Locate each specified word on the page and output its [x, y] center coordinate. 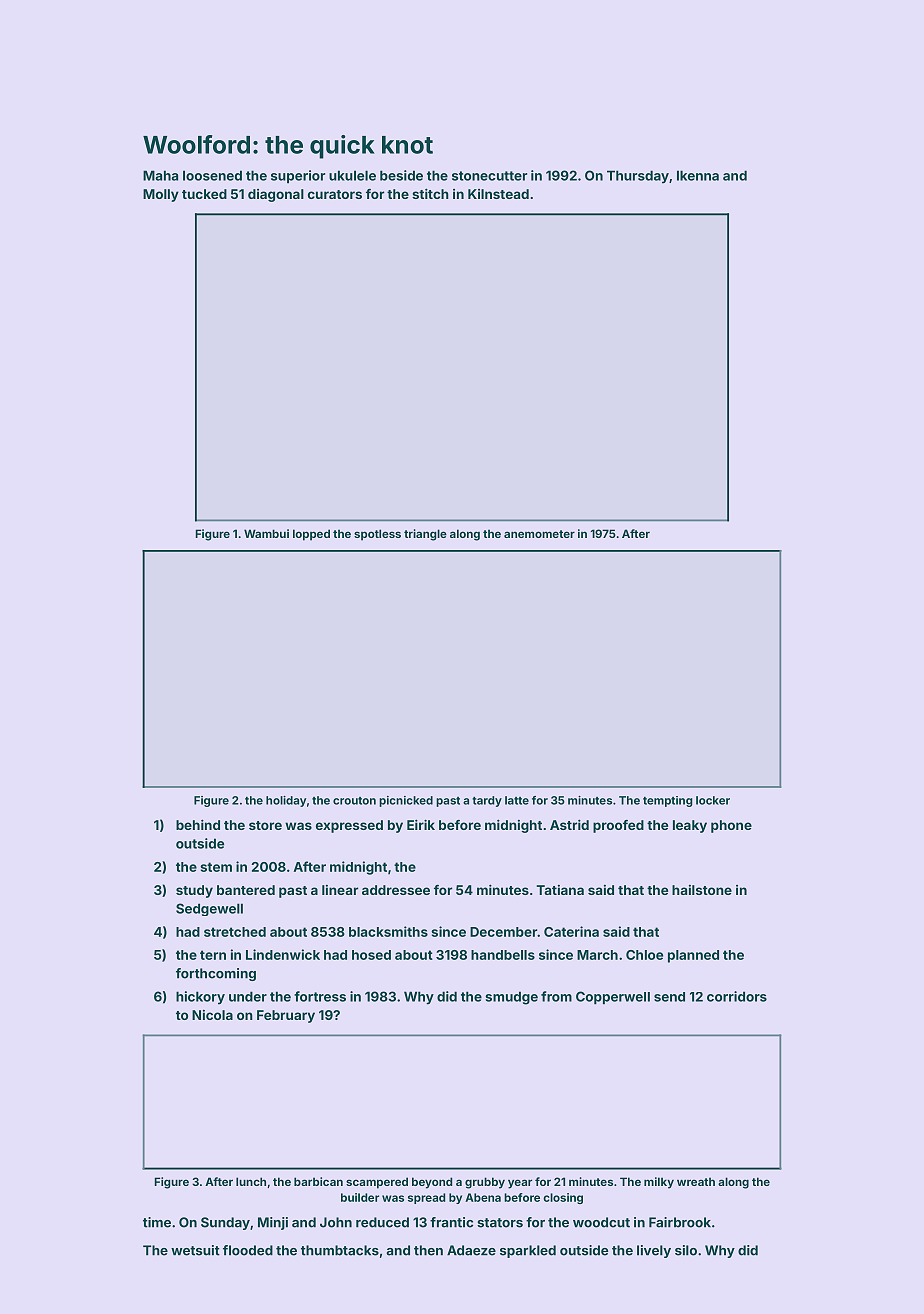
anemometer [539, 534]
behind [198, 824]
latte [517, 800]
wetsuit [195, 1250]
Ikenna [698, 175]
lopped [311, 535]
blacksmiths [388, 931]
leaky [690, 826]
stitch [430, 193]
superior [298, 177]
